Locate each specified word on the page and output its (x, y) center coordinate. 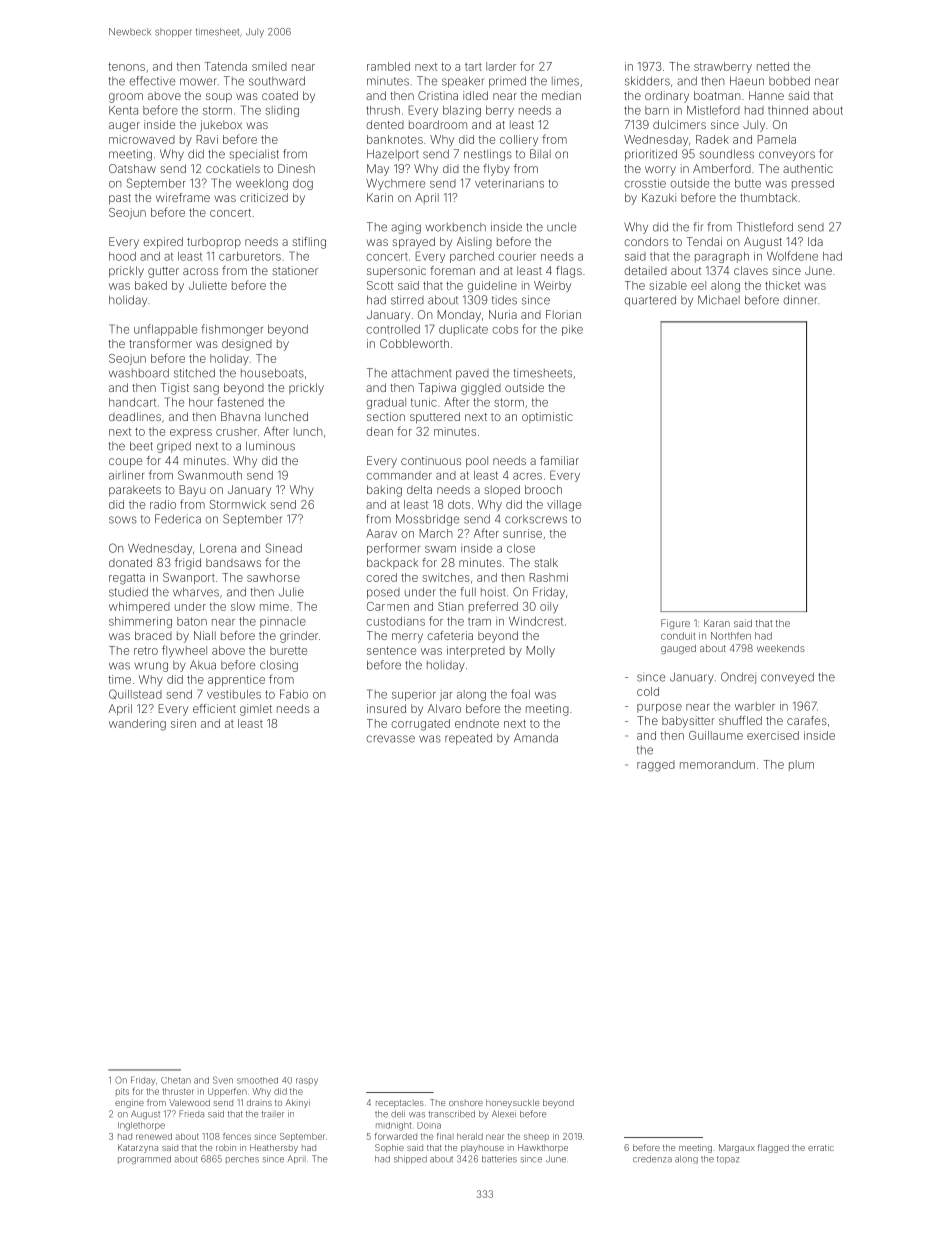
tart (473, 67)
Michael (719, 300)
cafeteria (450, 635)
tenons (126, 67)
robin (226, 1147)
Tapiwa (437, 389)
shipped (410, 1159)
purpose (659, 708)
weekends (781, 648)
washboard (139, 373)
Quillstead (135, 694)
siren (183, 723)
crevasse (391, 739)
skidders (647, 81)
